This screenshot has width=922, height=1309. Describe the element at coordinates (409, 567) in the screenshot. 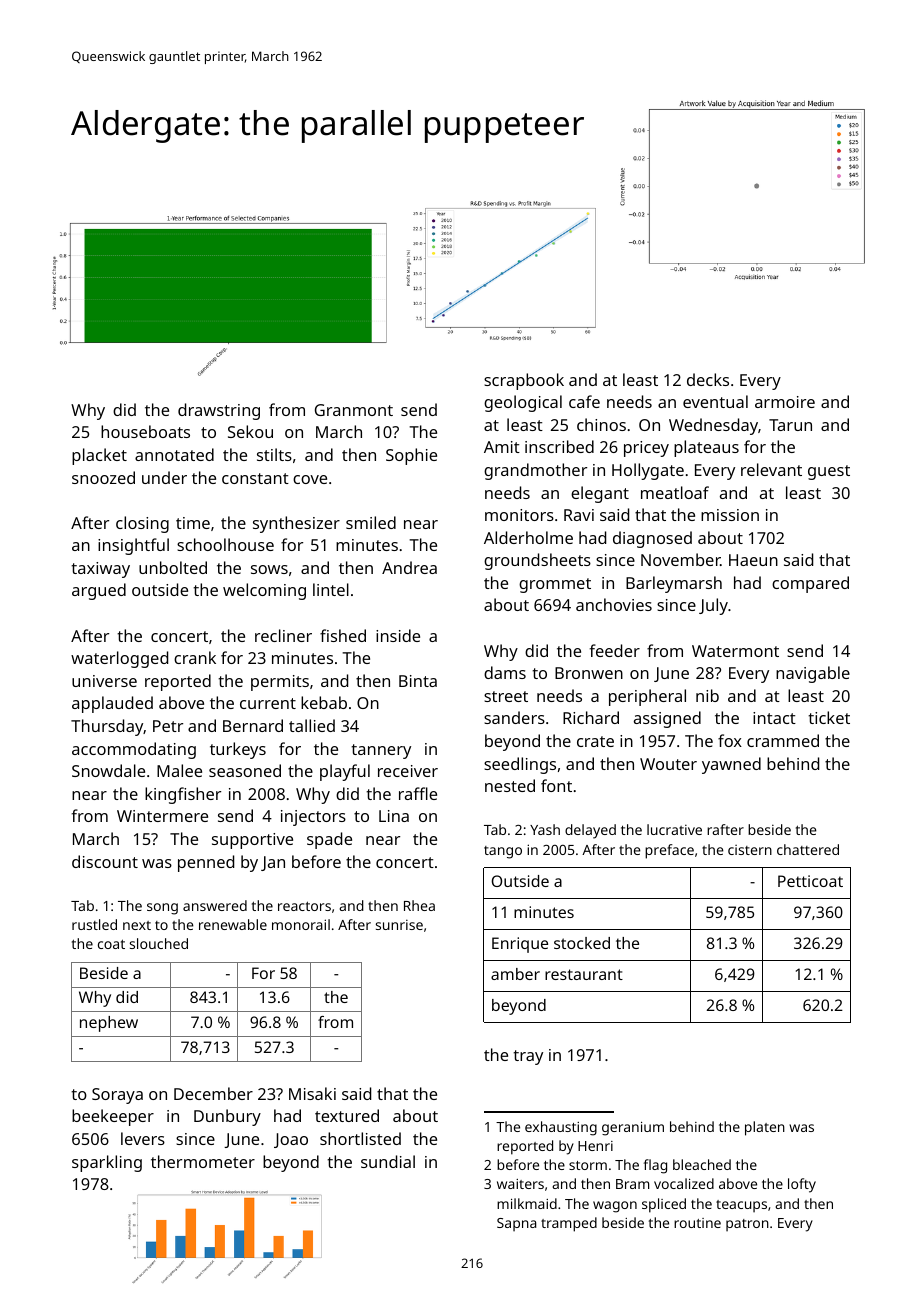

I see `Andrea` at that location.
